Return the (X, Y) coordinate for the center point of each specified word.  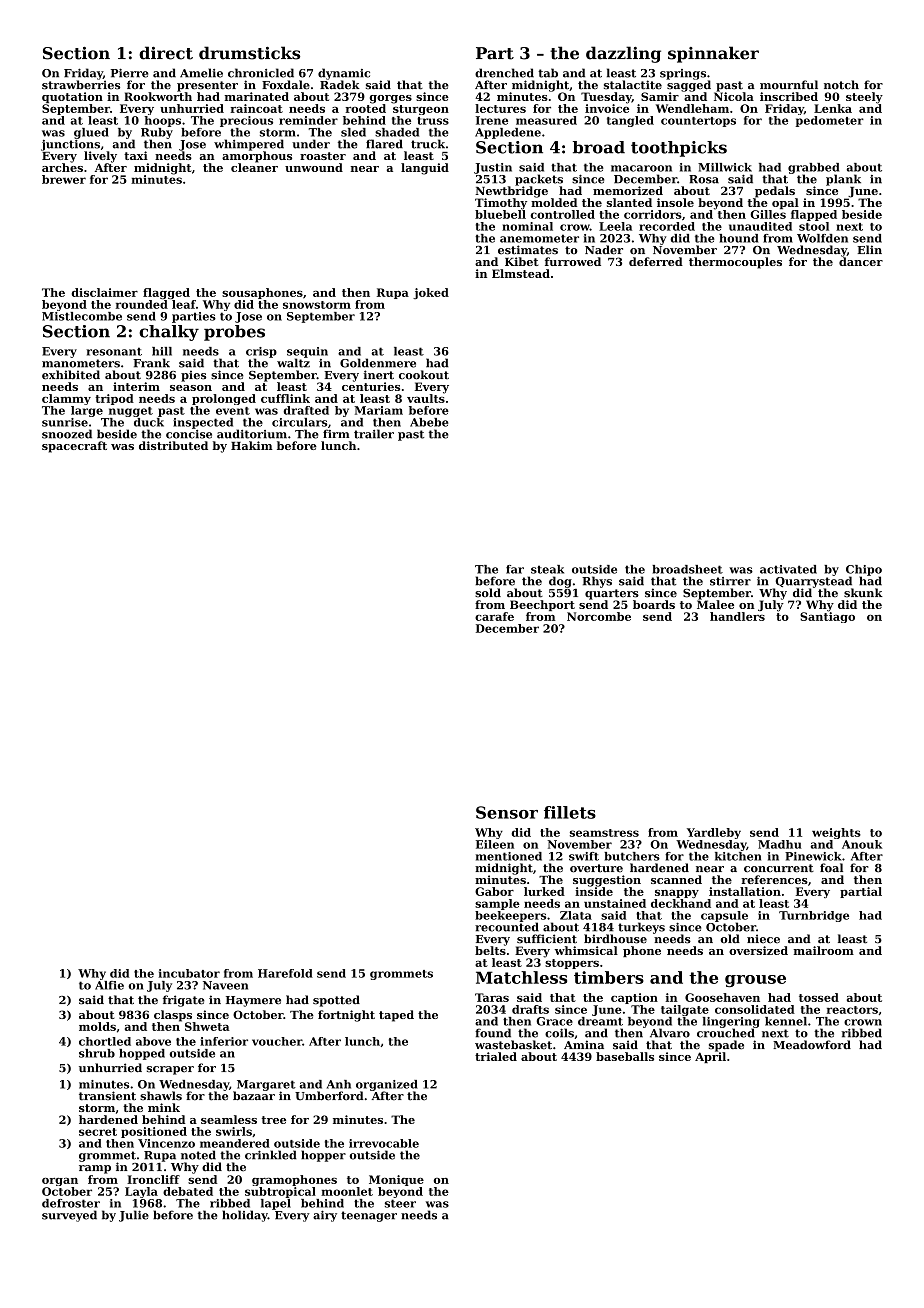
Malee (715, 604)
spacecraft (74, 447)
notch (841, 85)
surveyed (69, 1216)
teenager (369, 1216)
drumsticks (249, 53)
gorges (390, 99)
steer (400, 1203)
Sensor (507, 812)
